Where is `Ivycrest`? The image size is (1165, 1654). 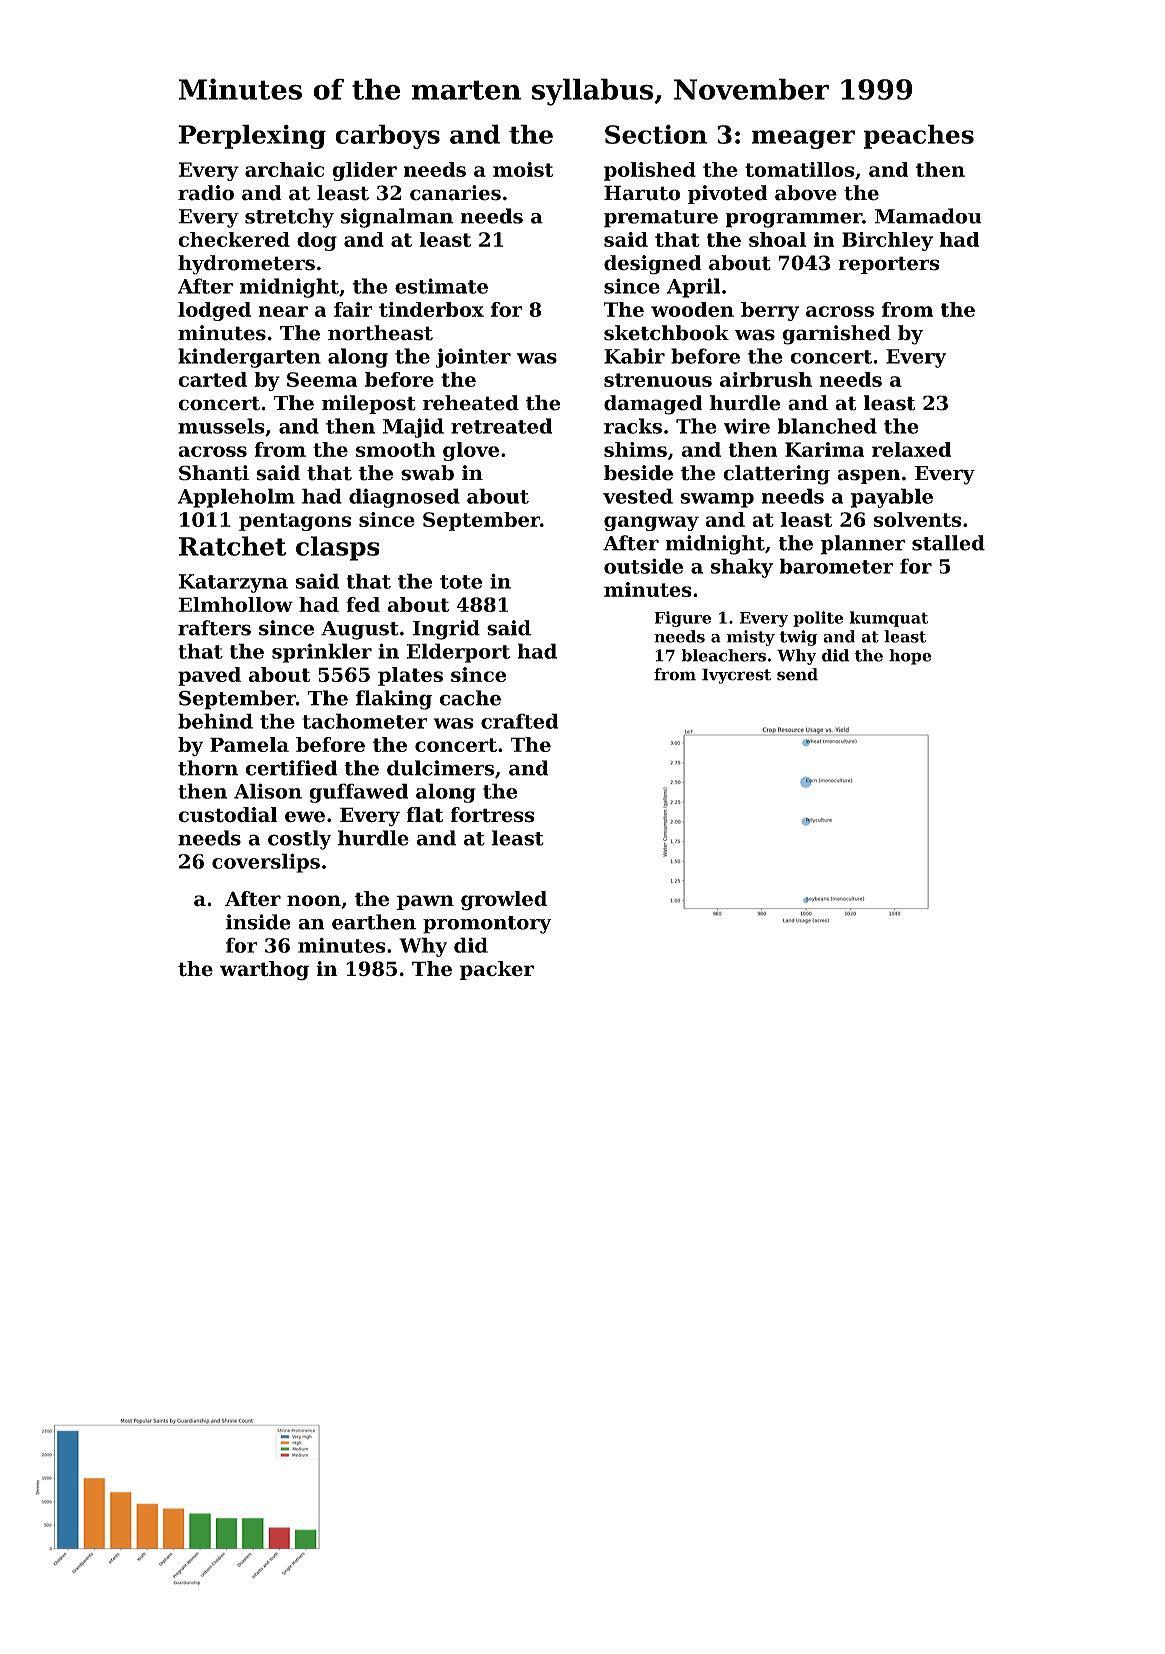 Ivycrest is located at coordinates (736, 676).
